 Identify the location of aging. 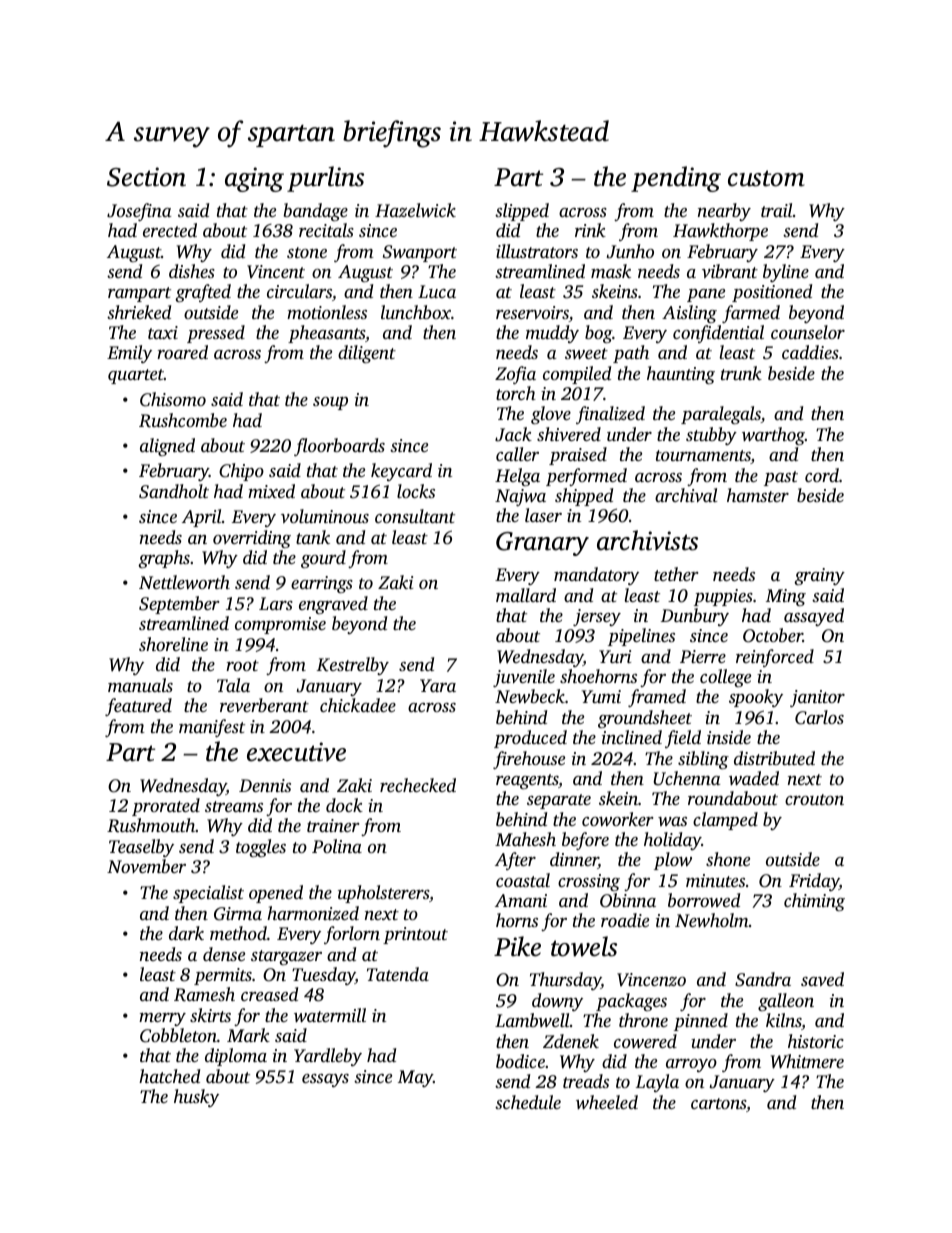
(254, 179).
